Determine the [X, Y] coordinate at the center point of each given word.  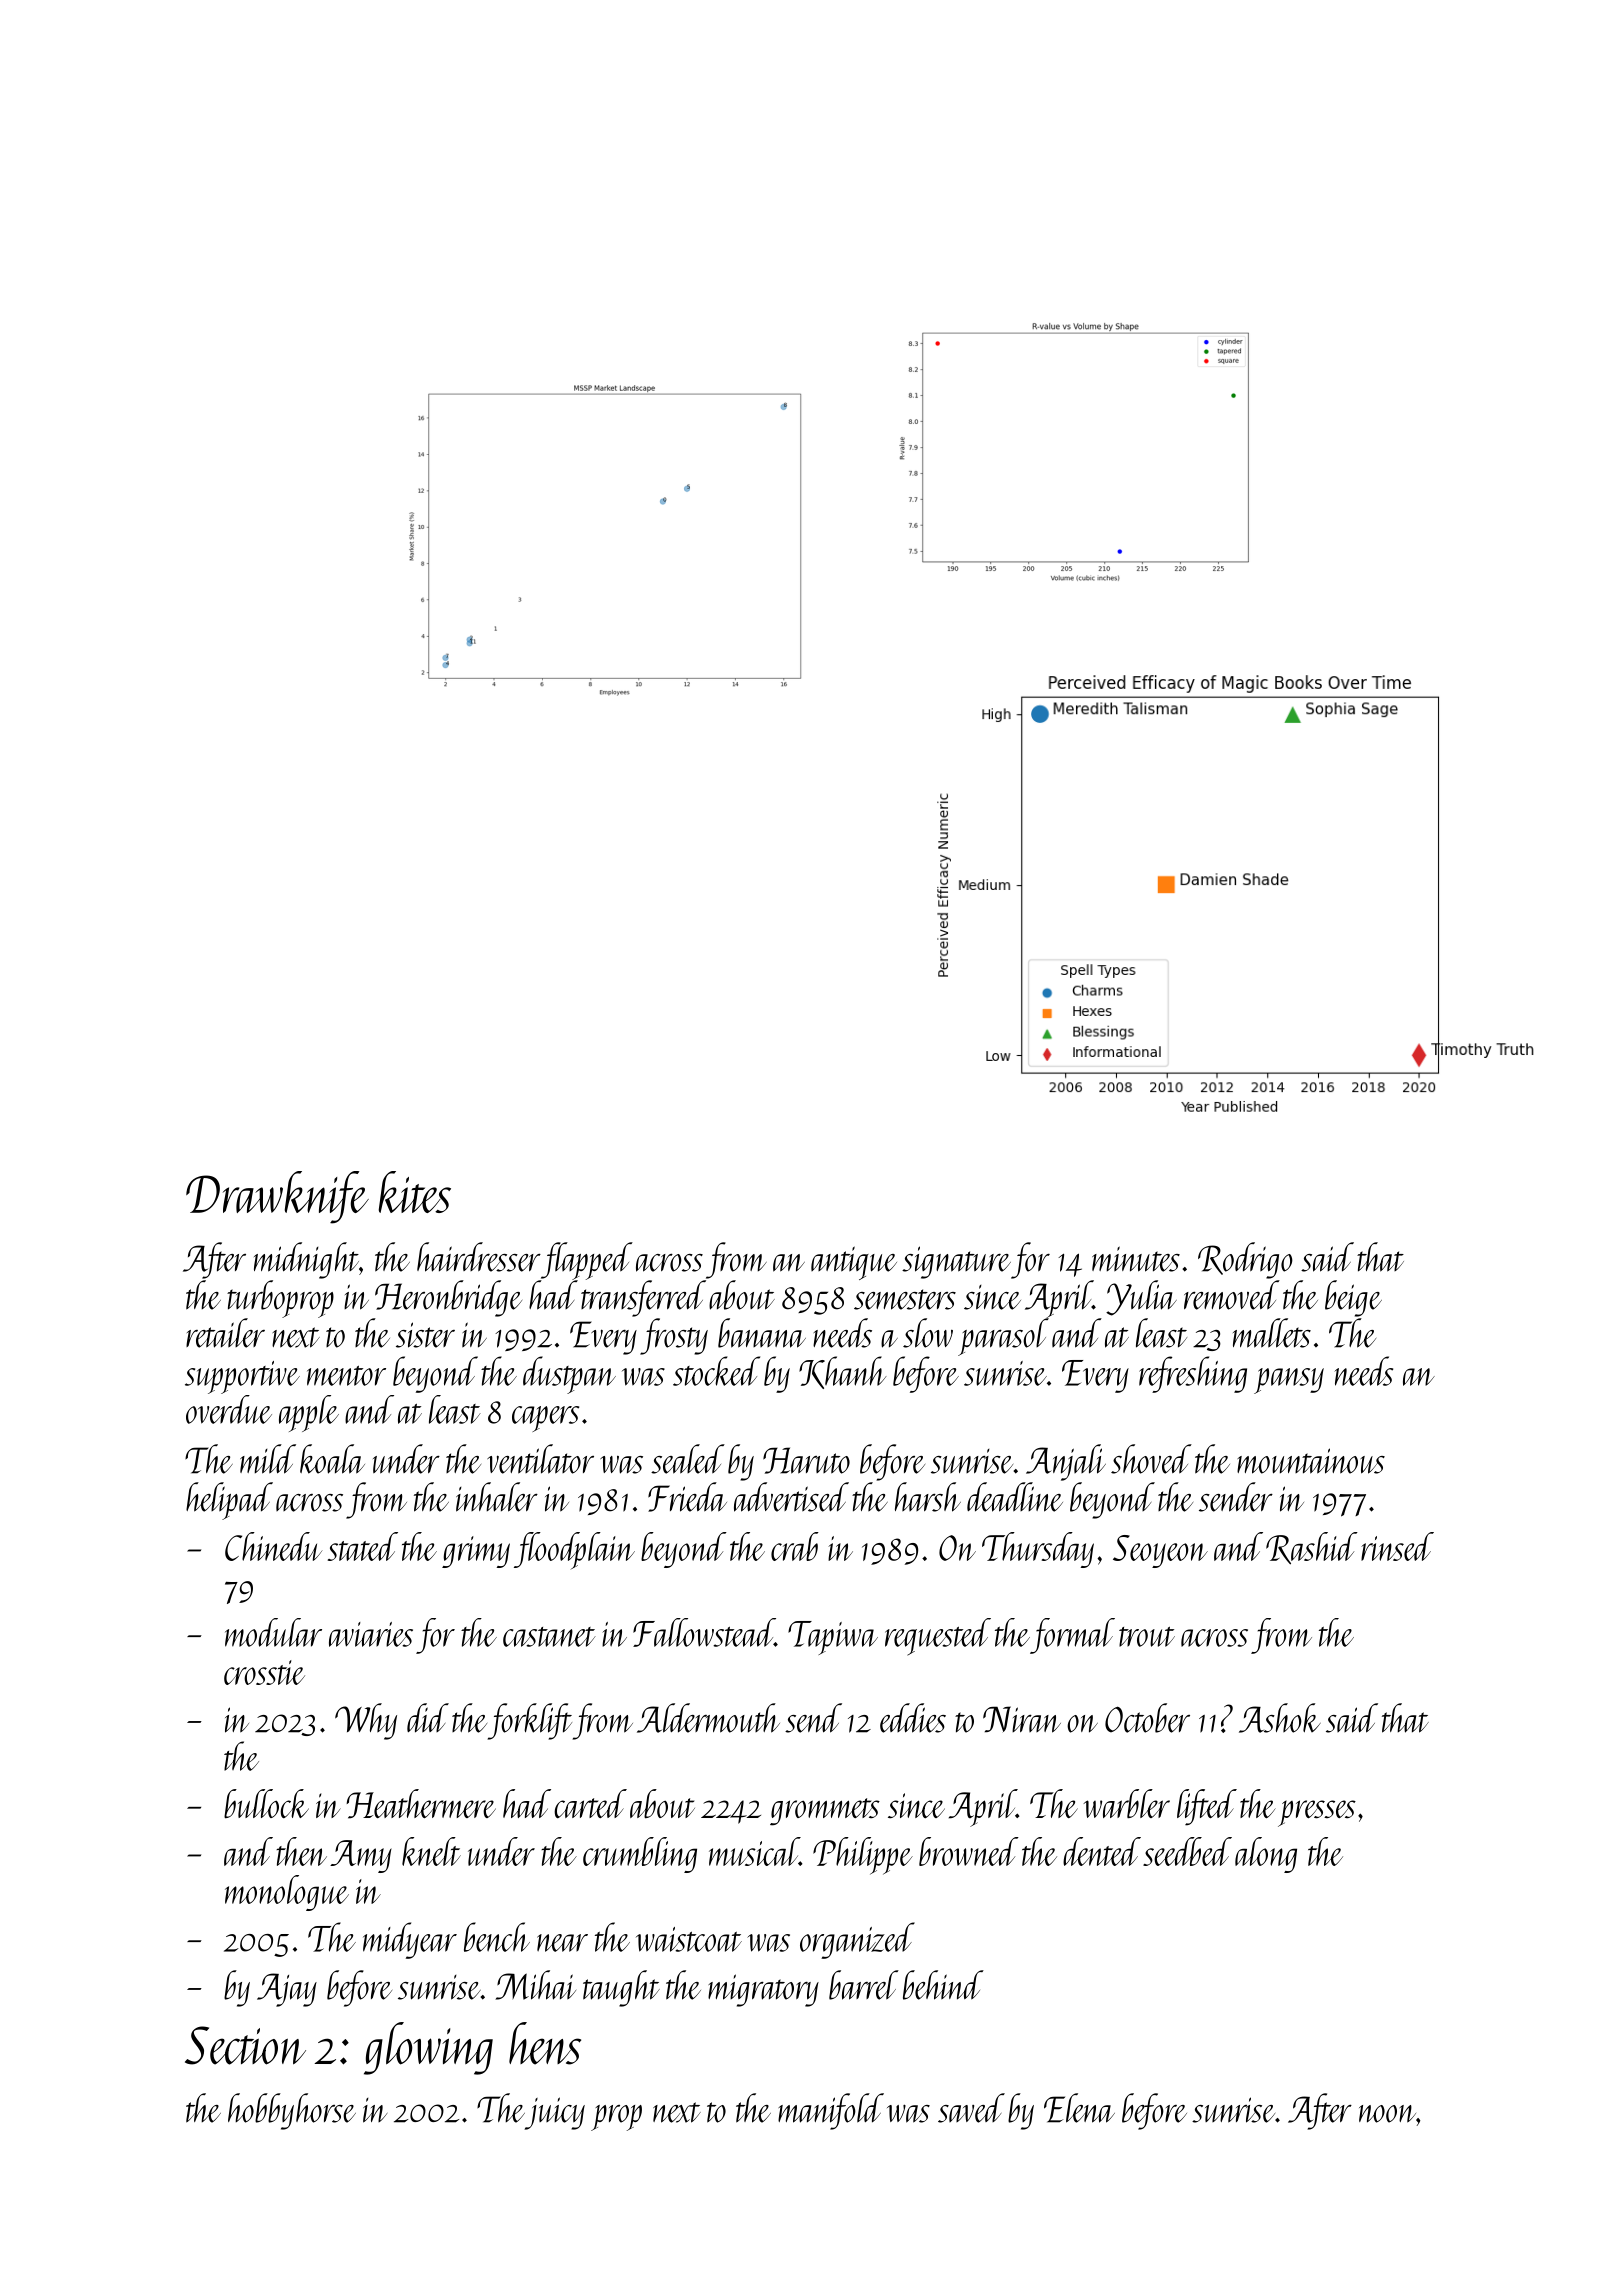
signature [956, 1262]
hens [545, 2043]
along [1266, 1855]
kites [415, 1192]
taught [621, 1988]
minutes [1136, 1259]
